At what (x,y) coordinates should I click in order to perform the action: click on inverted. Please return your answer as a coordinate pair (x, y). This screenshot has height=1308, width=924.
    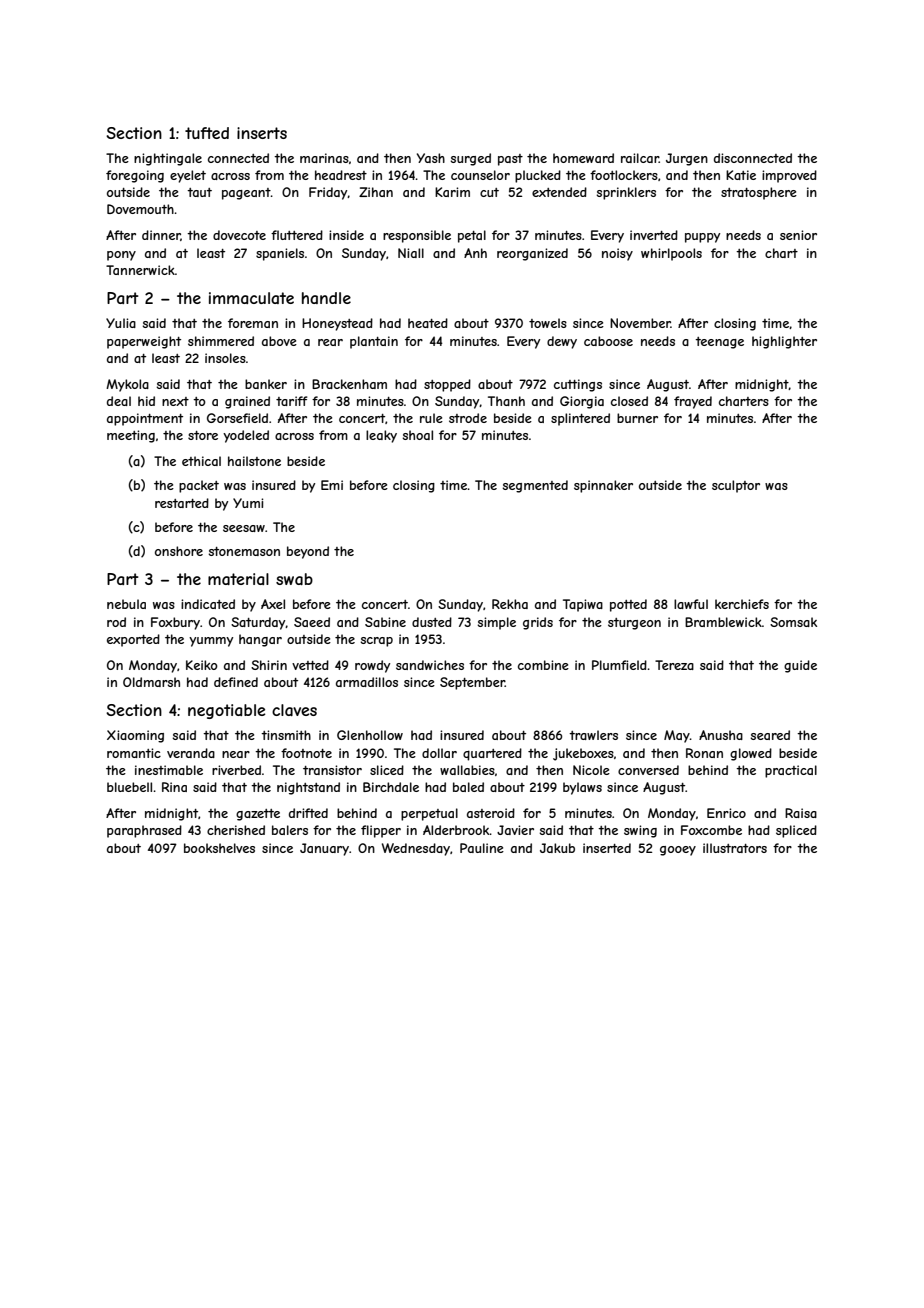
    Looking at the image, I should click on (654, 235).
